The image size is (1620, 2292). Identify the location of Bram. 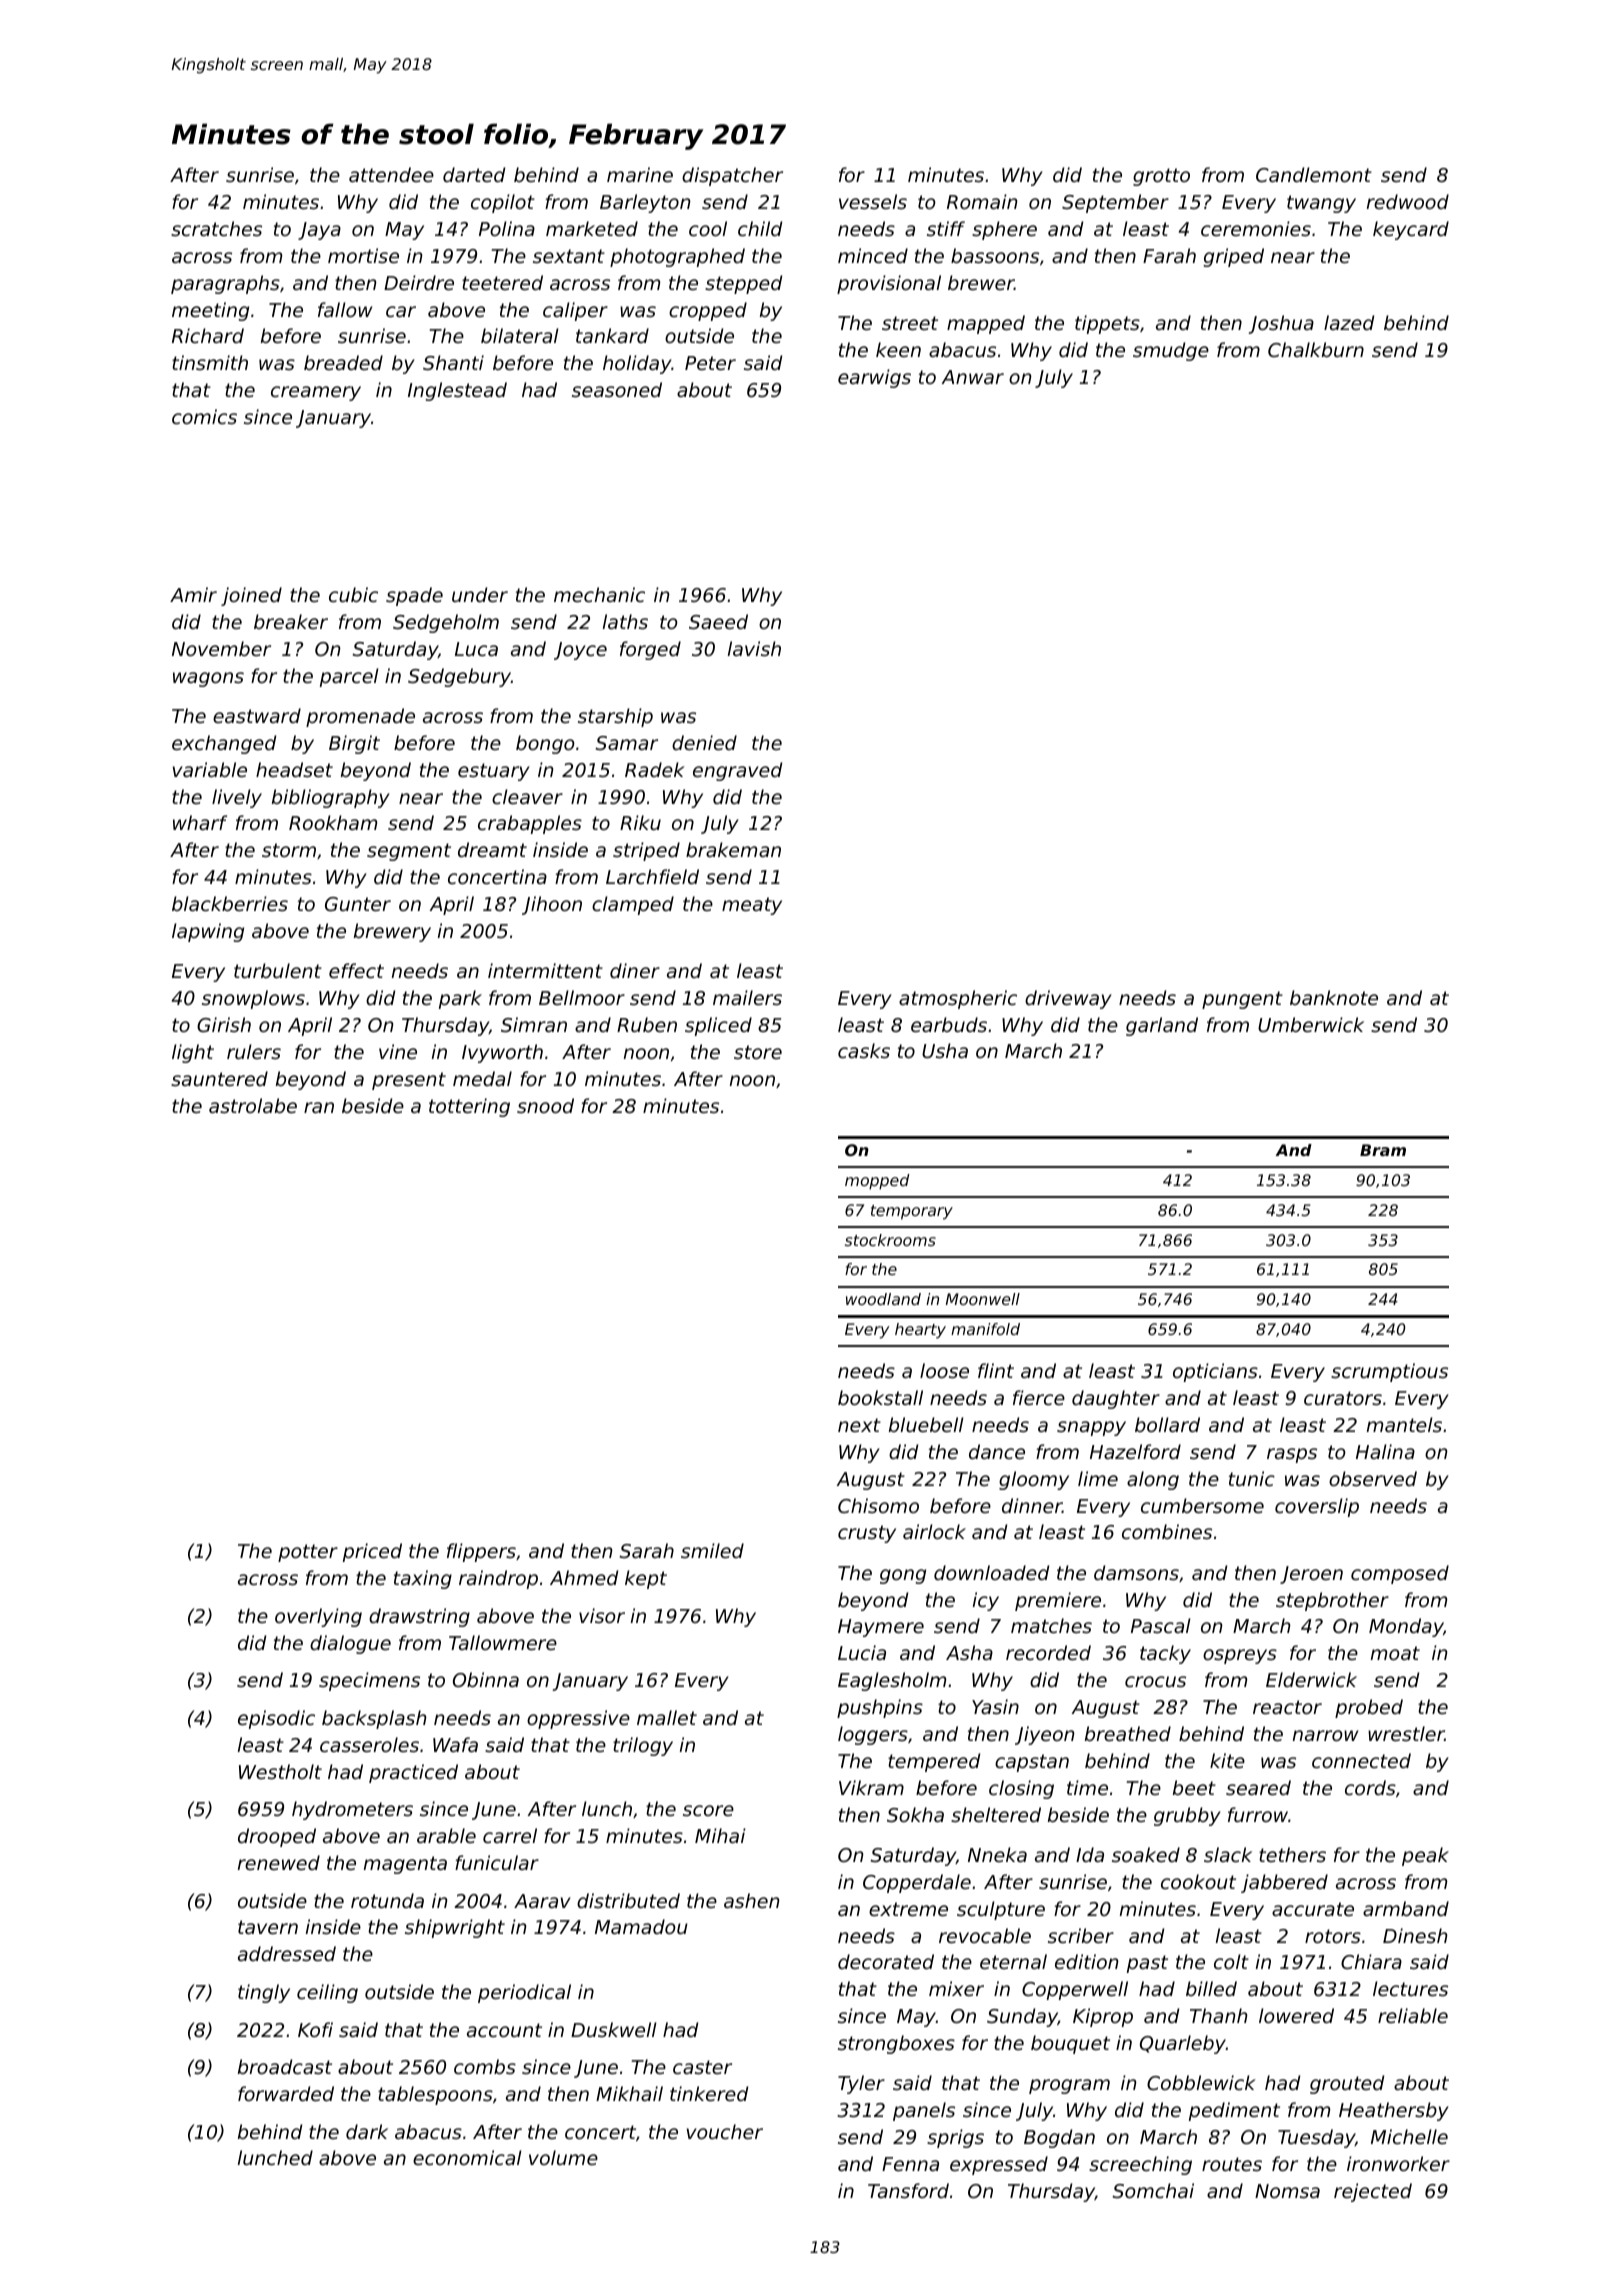
(1383, 1150).
